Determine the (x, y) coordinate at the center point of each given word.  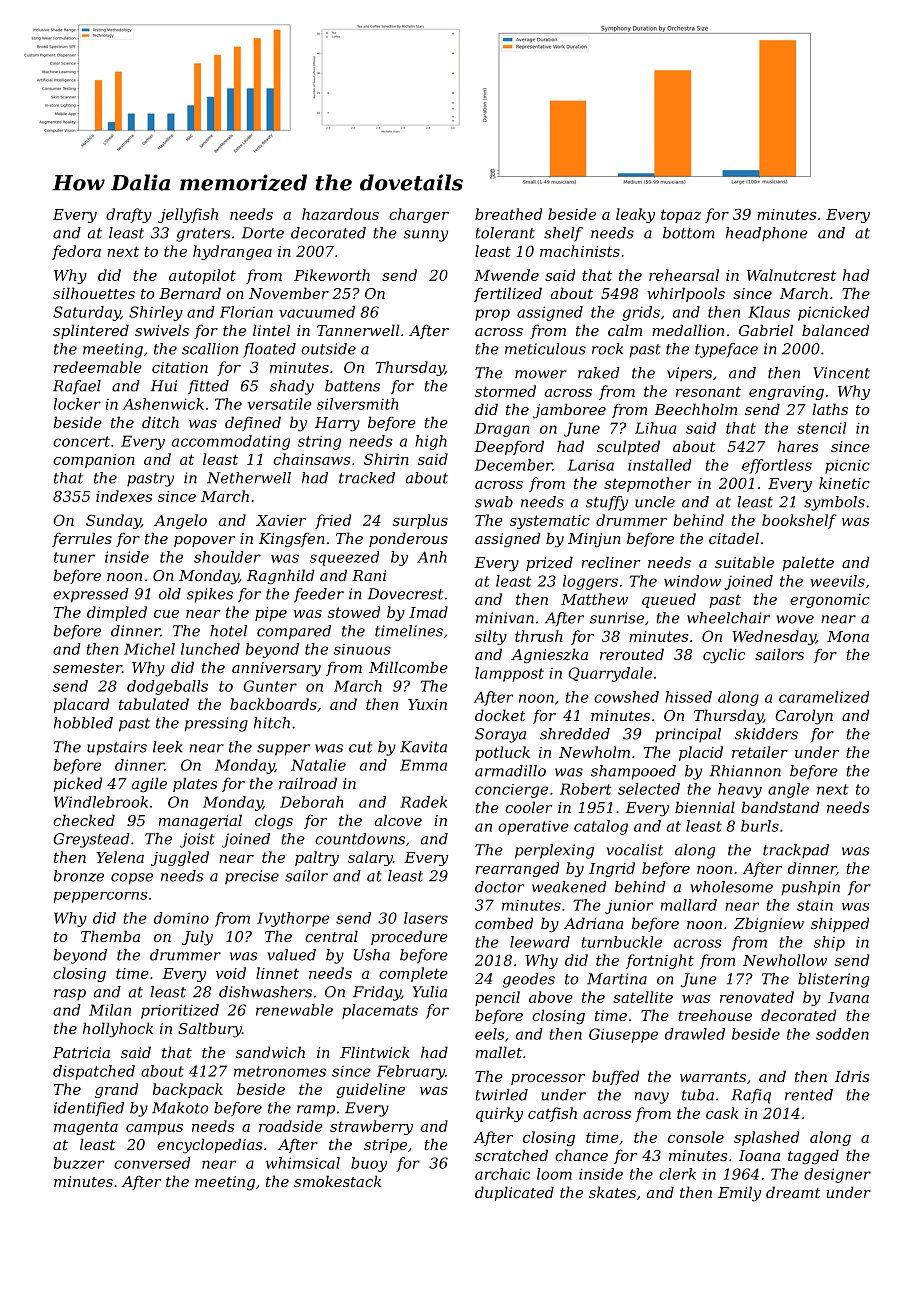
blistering (833, 980)
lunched (210, 649)
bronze (79, 876)
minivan (505, 618)
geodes (529, 980)
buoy (369, 1164)
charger (419, 215)
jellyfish (188, 215)
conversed (152, 1163)
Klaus (769, 312)
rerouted (632, 654)
